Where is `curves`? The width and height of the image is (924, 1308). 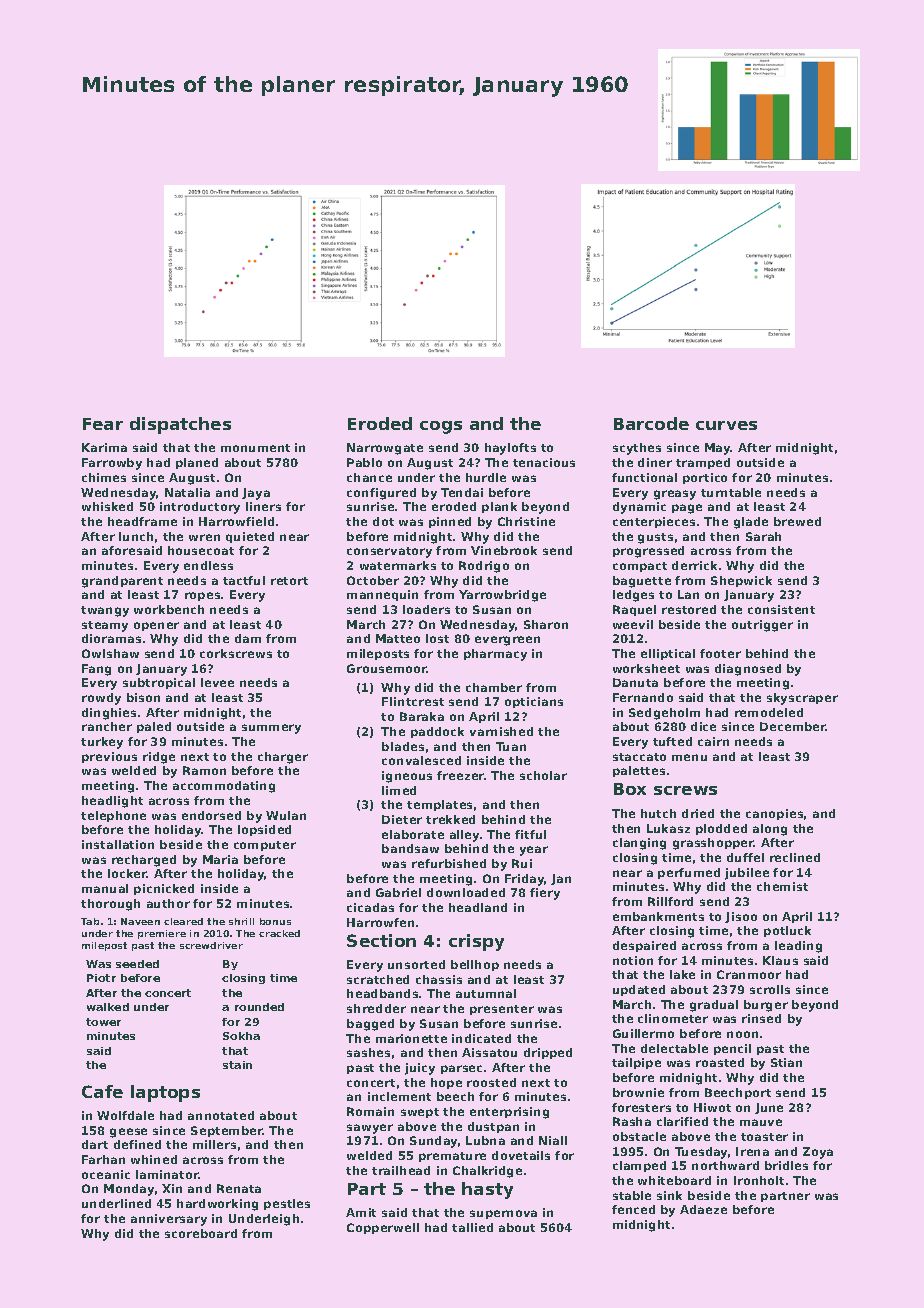 curves is located at coordinates (726, 425).
